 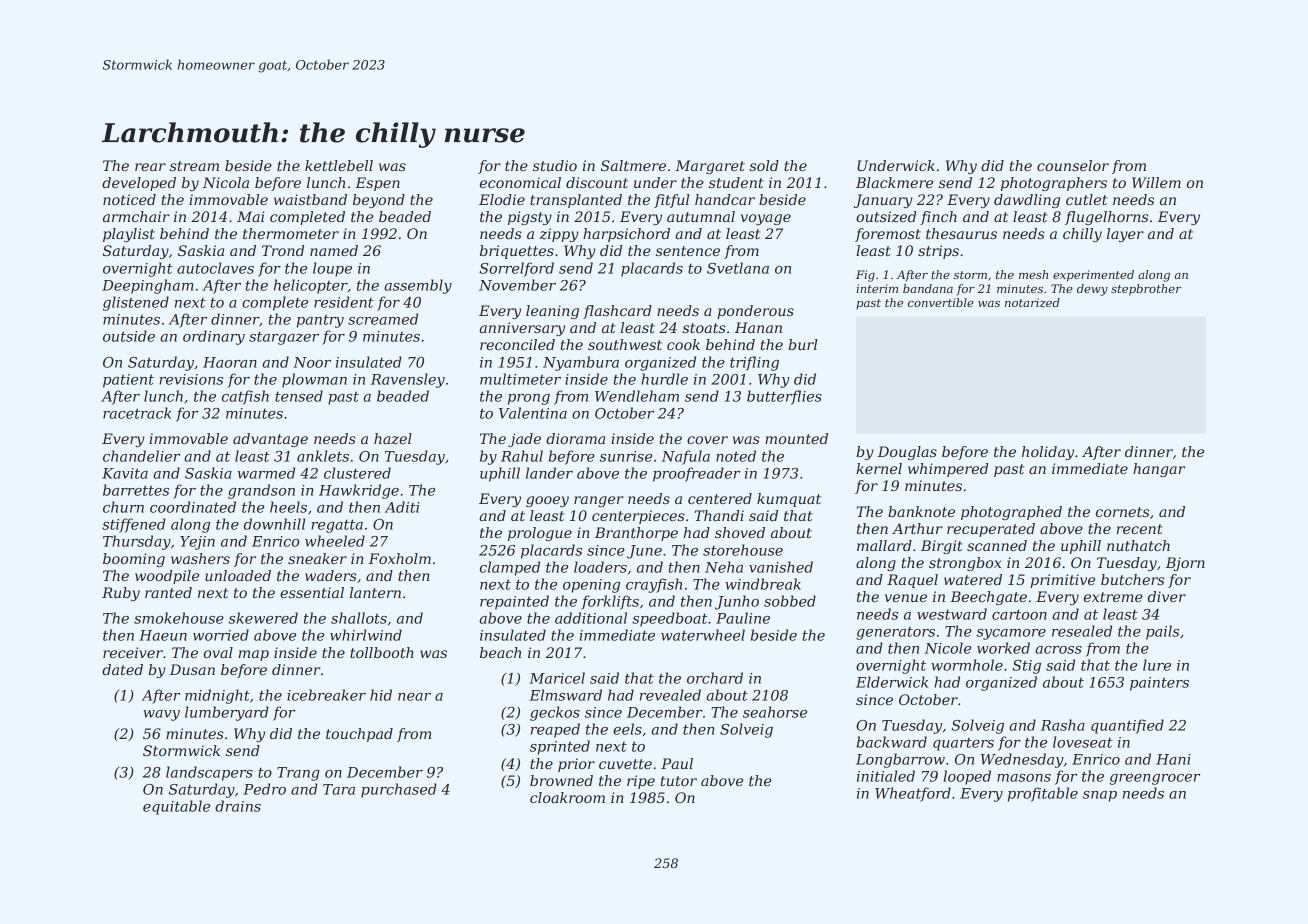 I want to click on map, so click(x=253, y=655).
